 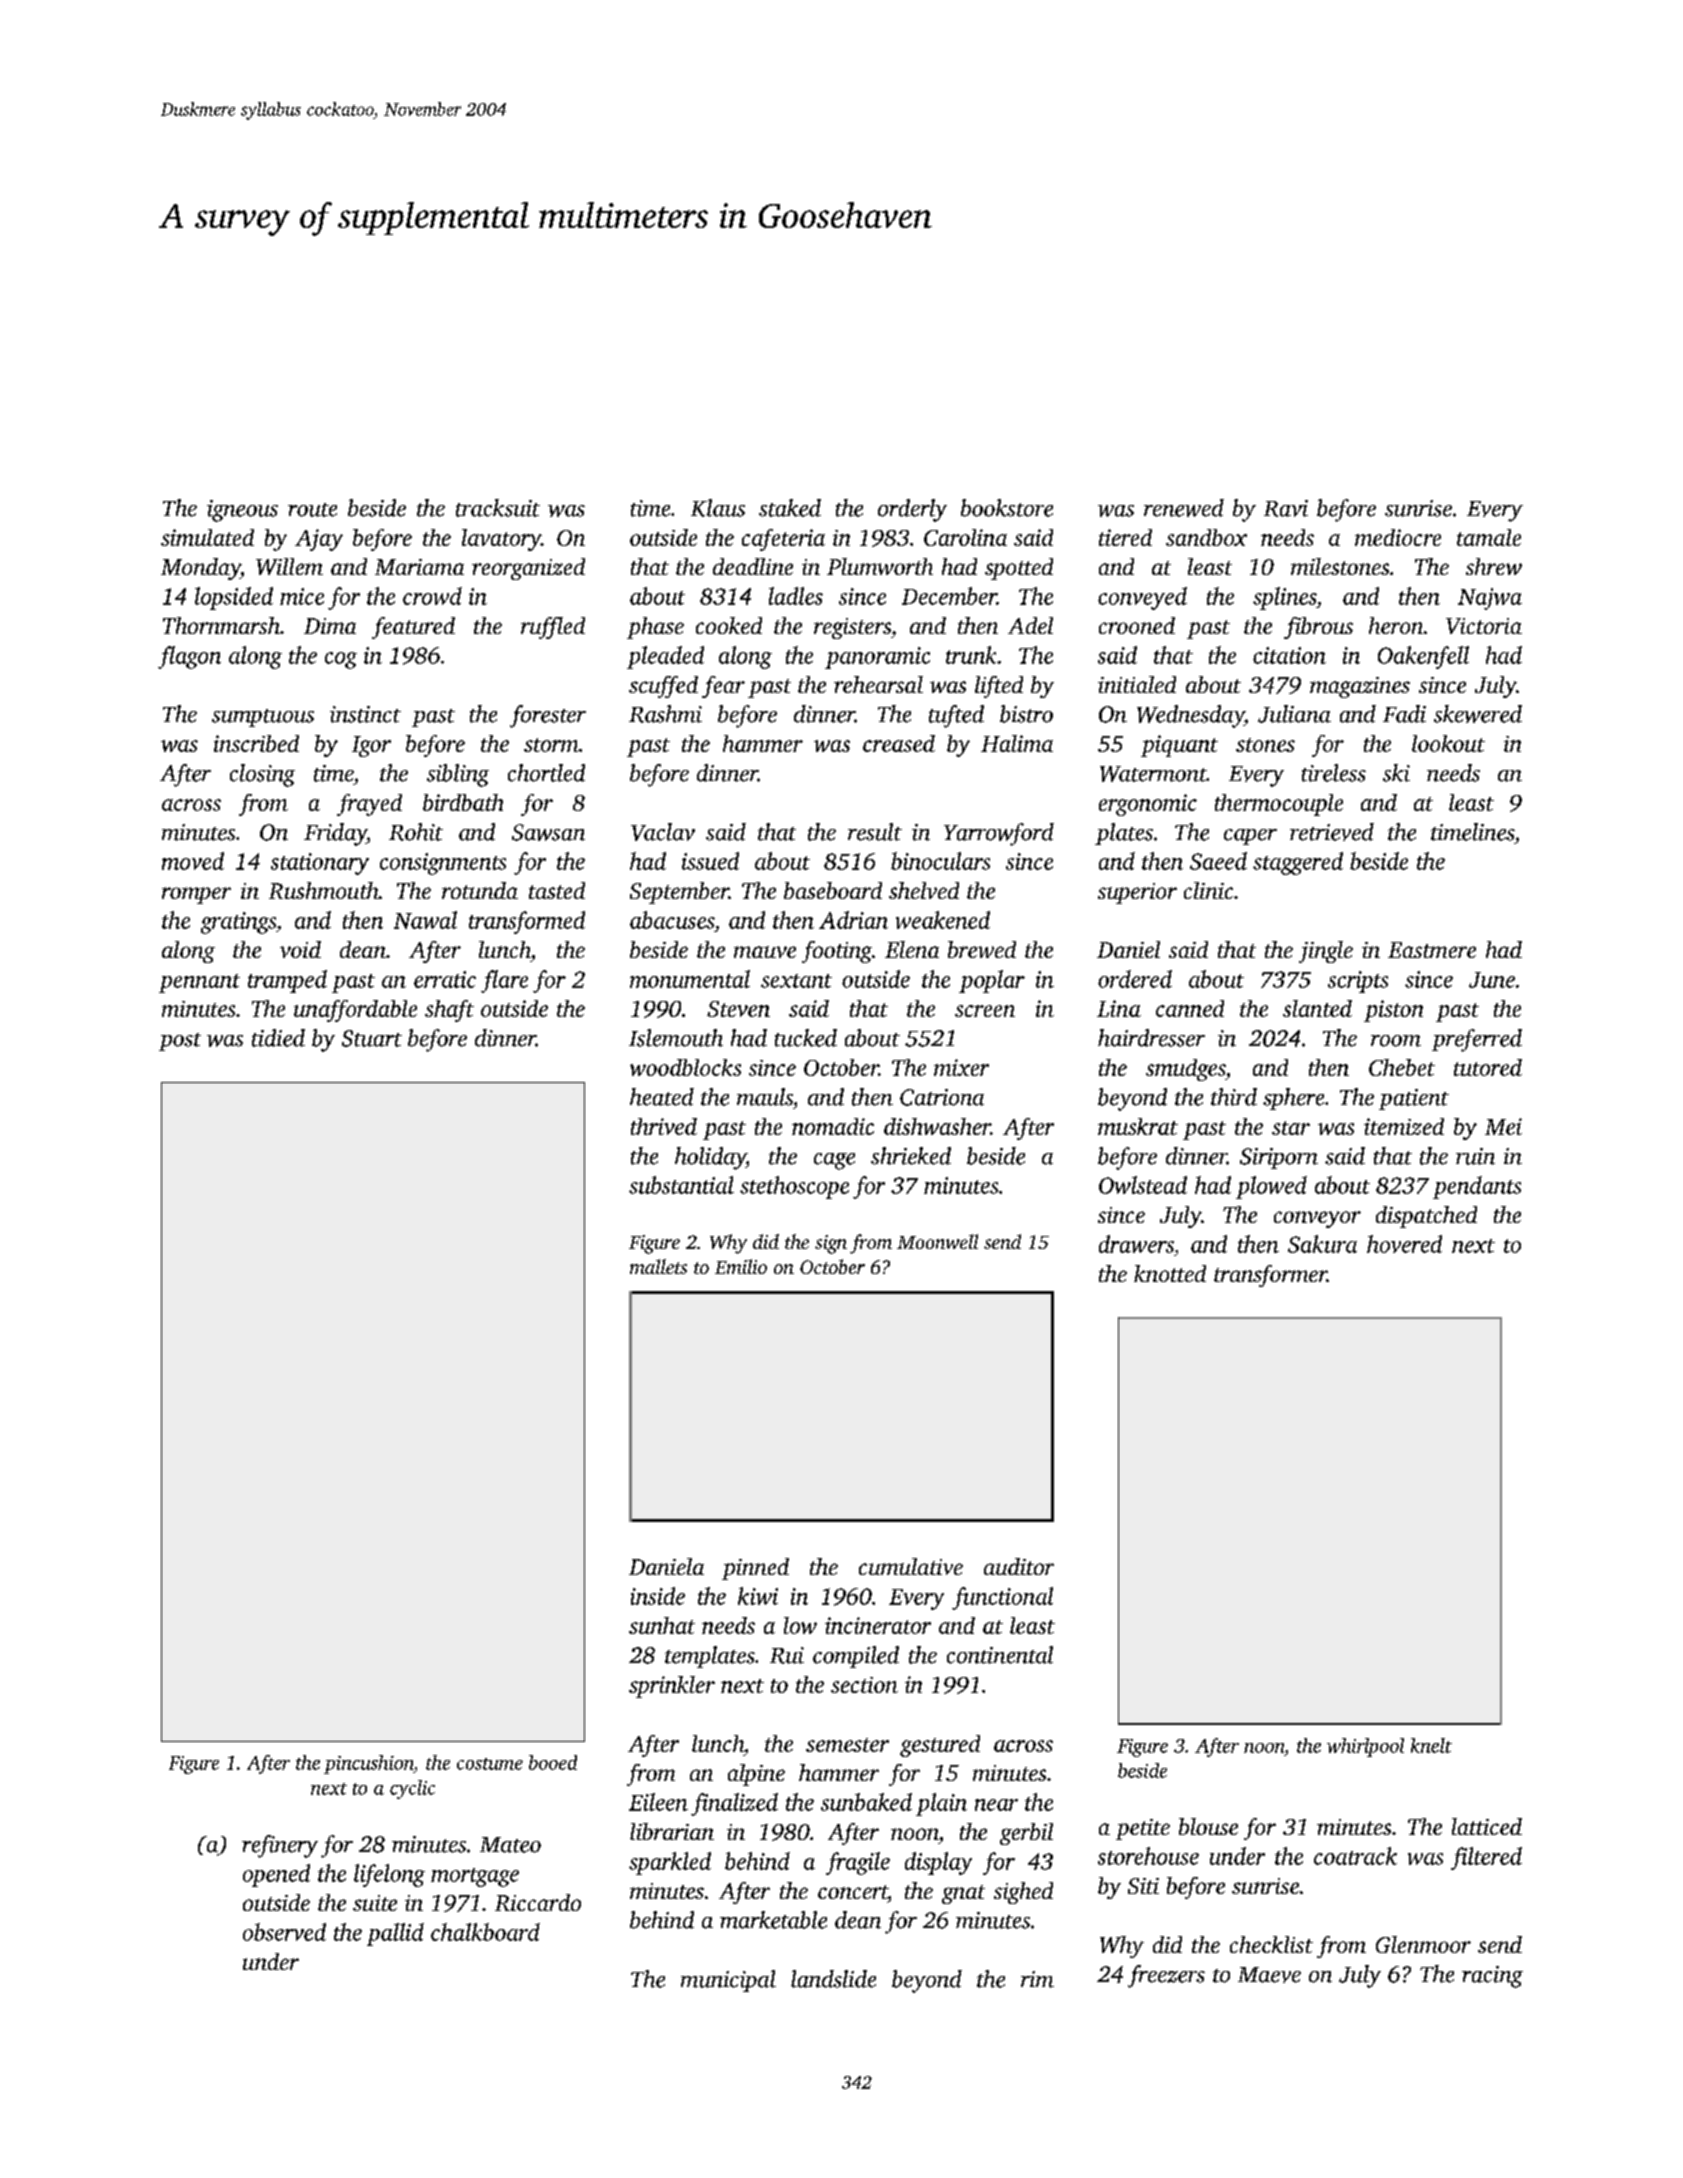 I want to click on issued, so click(x=710, y=861).
